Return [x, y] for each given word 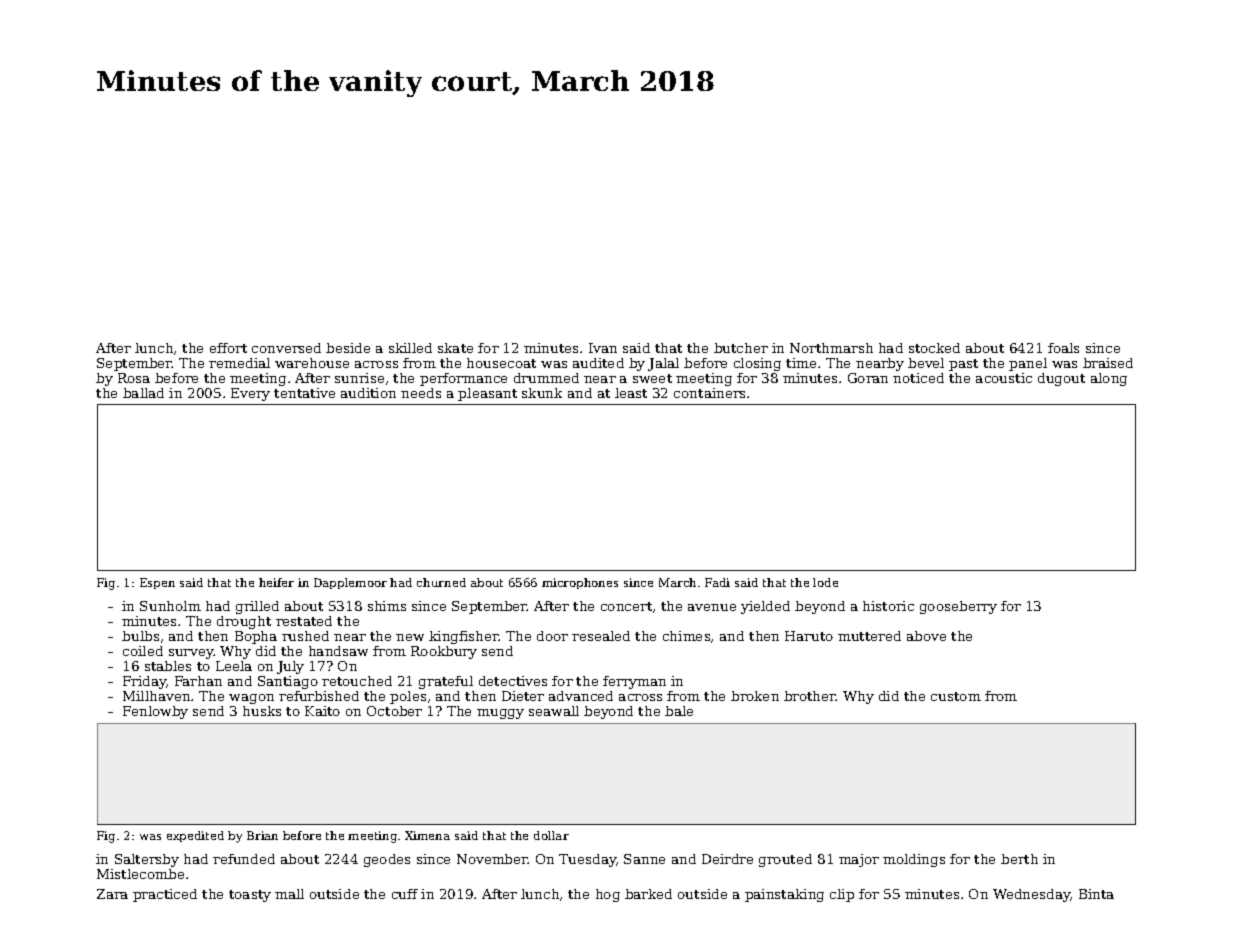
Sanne [644, 859]
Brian [262, 835]
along [1109, 379]
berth [1019, 859]
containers [709, 393]
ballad [143, 393]
